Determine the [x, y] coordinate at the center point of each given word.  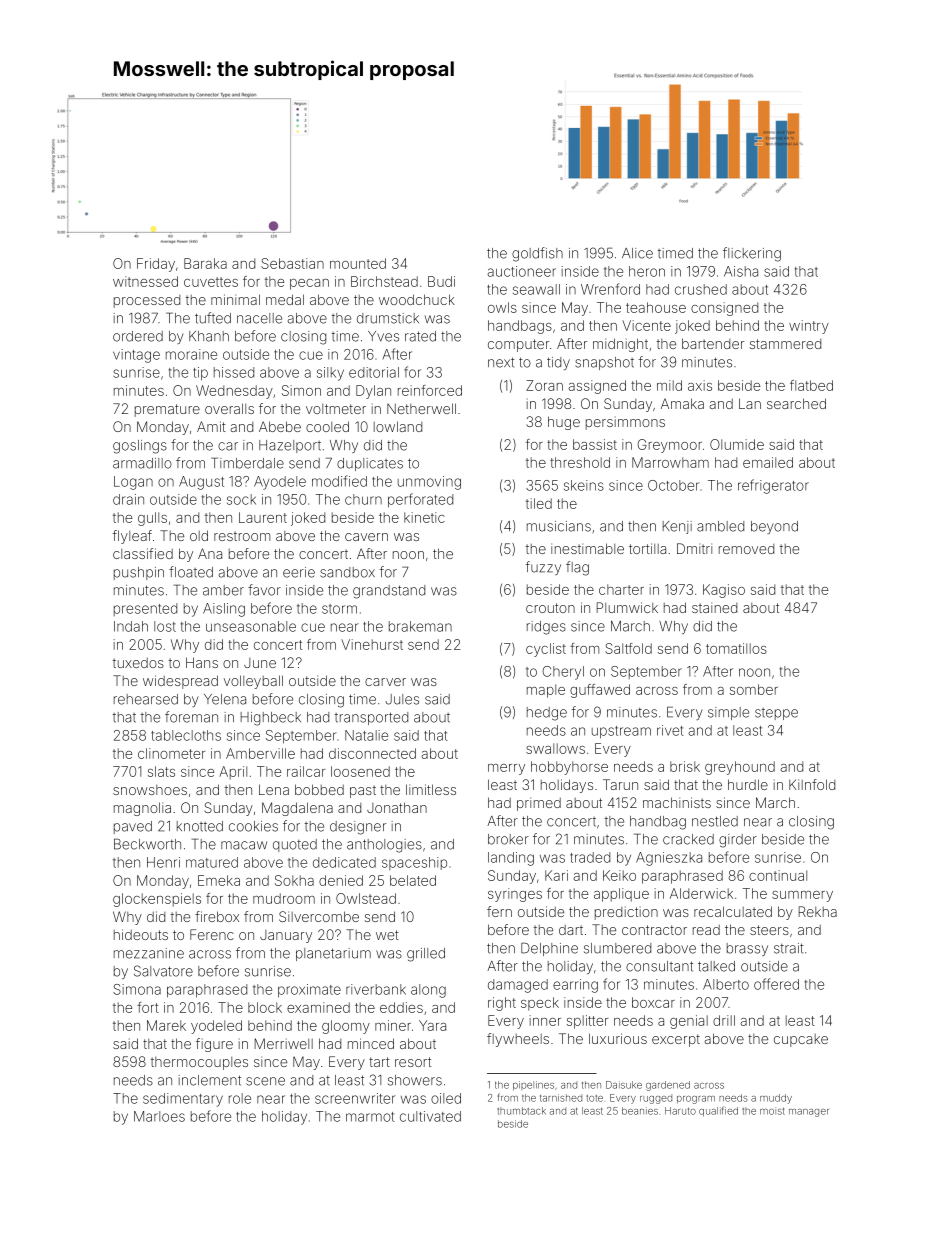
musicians [559, 526]
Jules [402, 699]
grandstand [389, 592]
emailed [768, 462]
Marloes [159, 1116]
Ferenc [212, 934]
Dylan [373, 392]
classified [143, 553]
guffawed [600, 691]
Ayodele [280, 483]
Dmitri [694, 548]
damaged [518, 986]
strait [789, 948]
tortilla [647, 548]
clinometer [171, 753]
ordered [138, 336]
